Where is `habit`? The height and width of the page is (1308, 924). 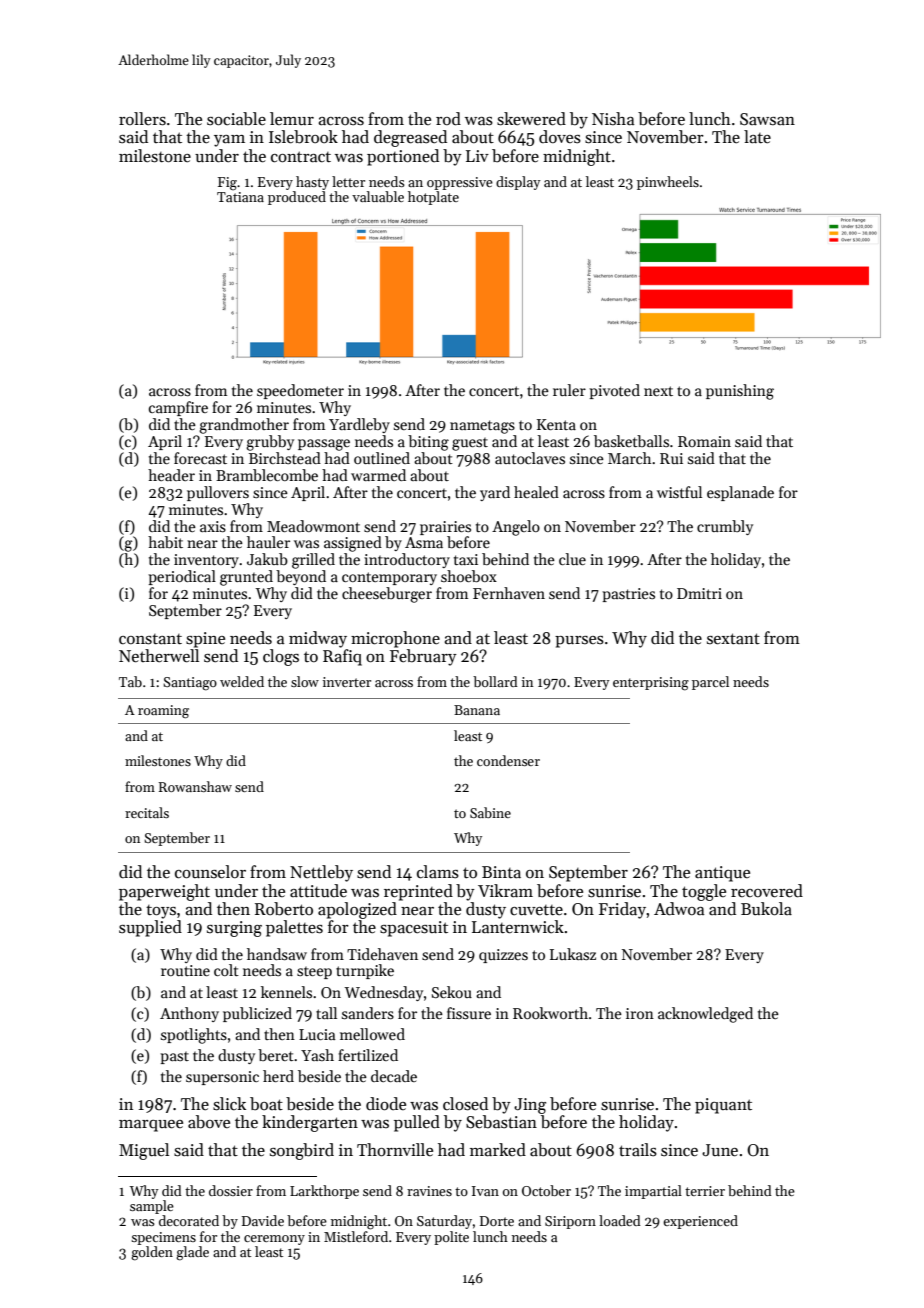
habit is located at coordinates (165, 542).
